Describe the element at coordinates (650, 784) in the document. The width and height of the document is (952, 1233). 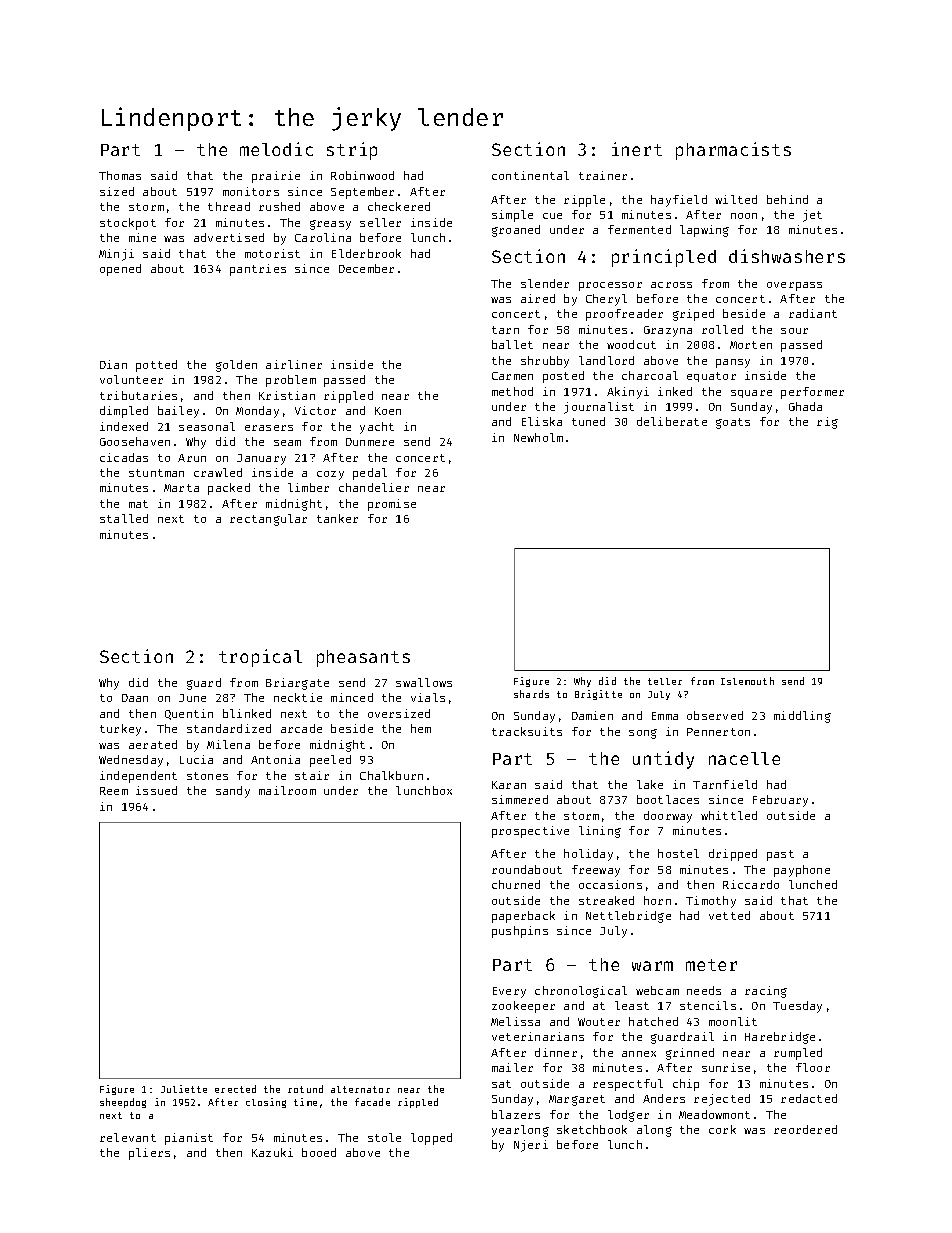
I see `lake` at that location.
